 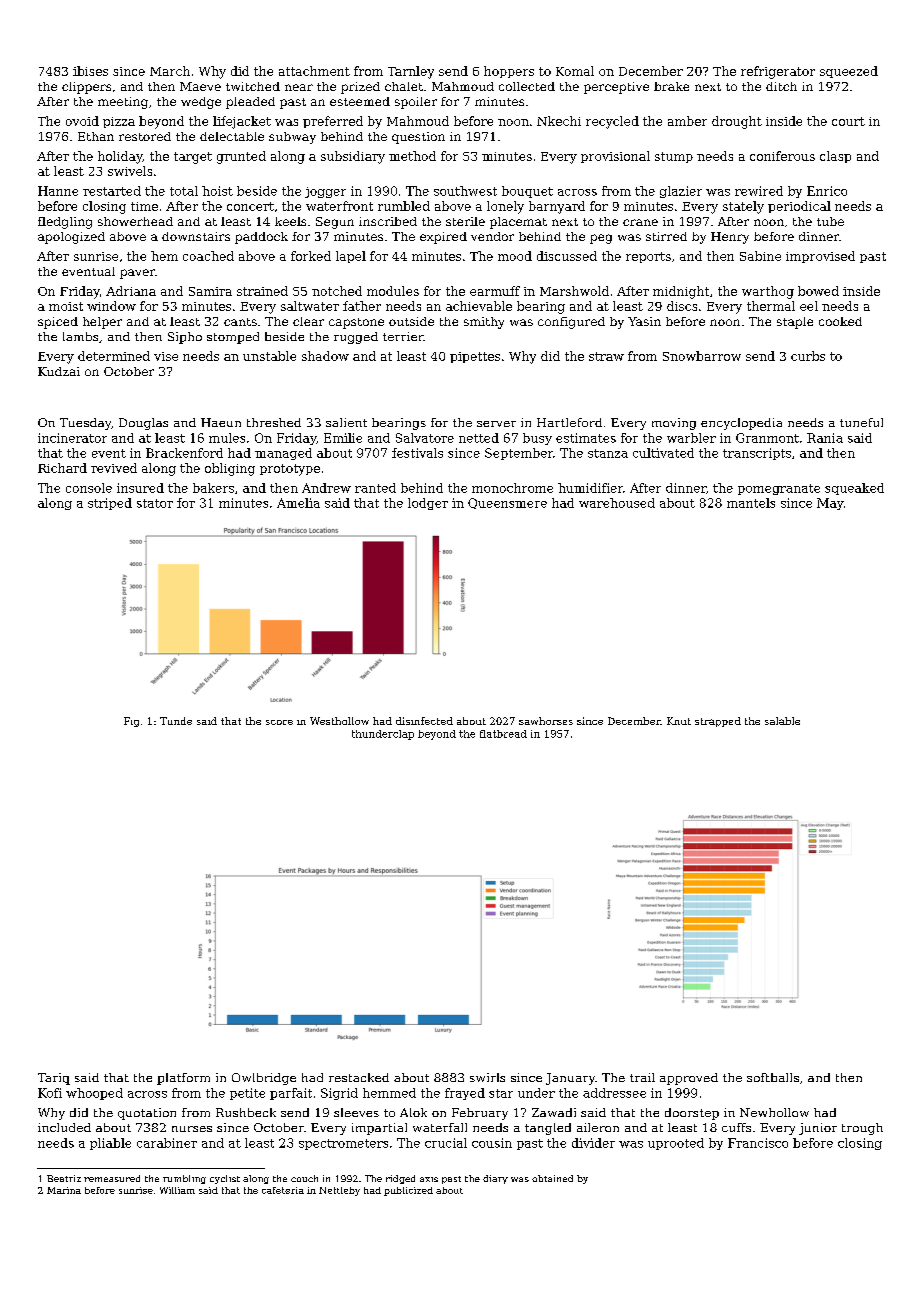 What do you see at coordinates (66, 306) in the screenshot?
I see `moist` at bounding box center [66, 306].
